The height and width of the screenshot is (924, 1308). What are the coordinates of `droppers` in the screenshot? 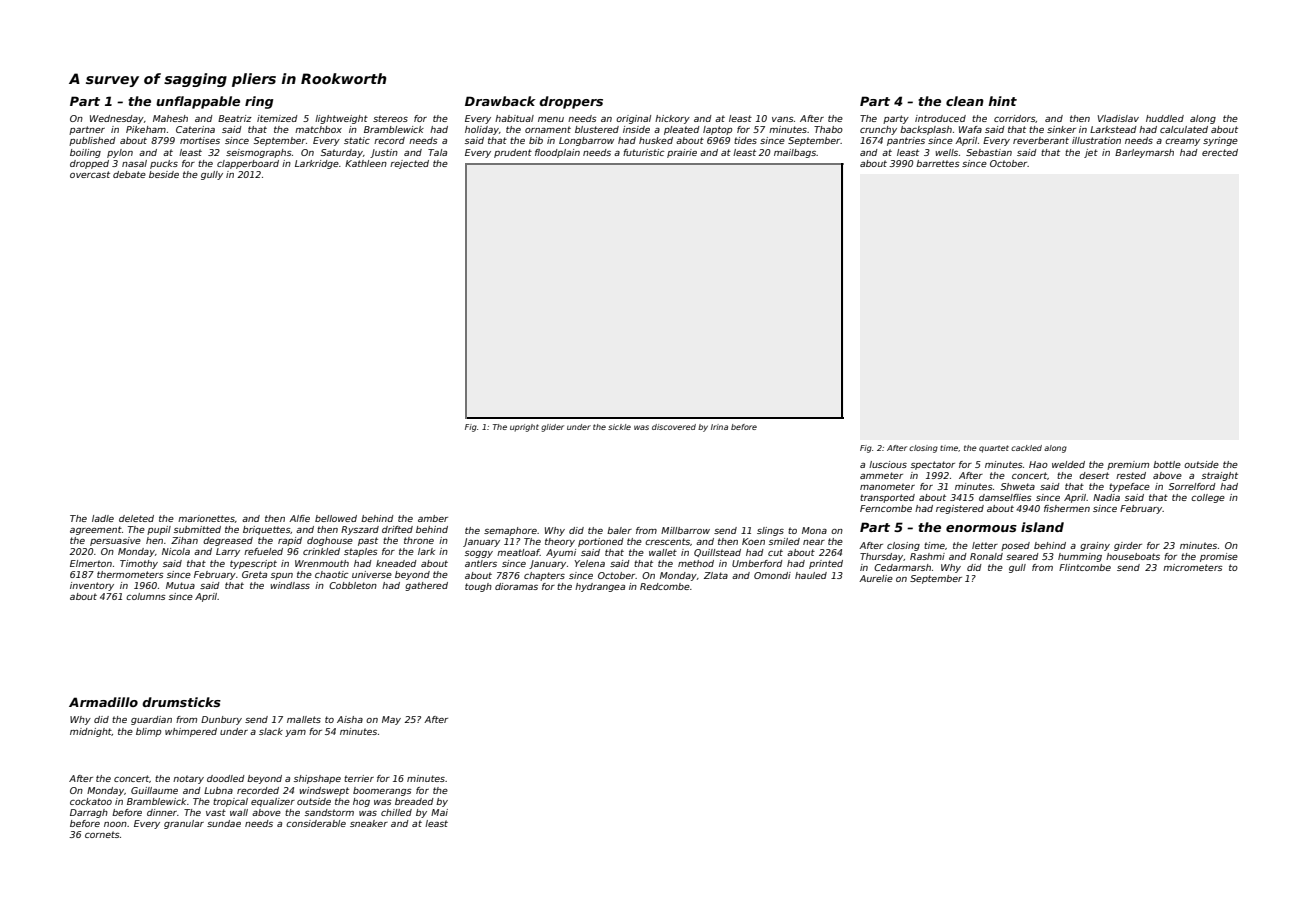 It's located at (571, 102).
